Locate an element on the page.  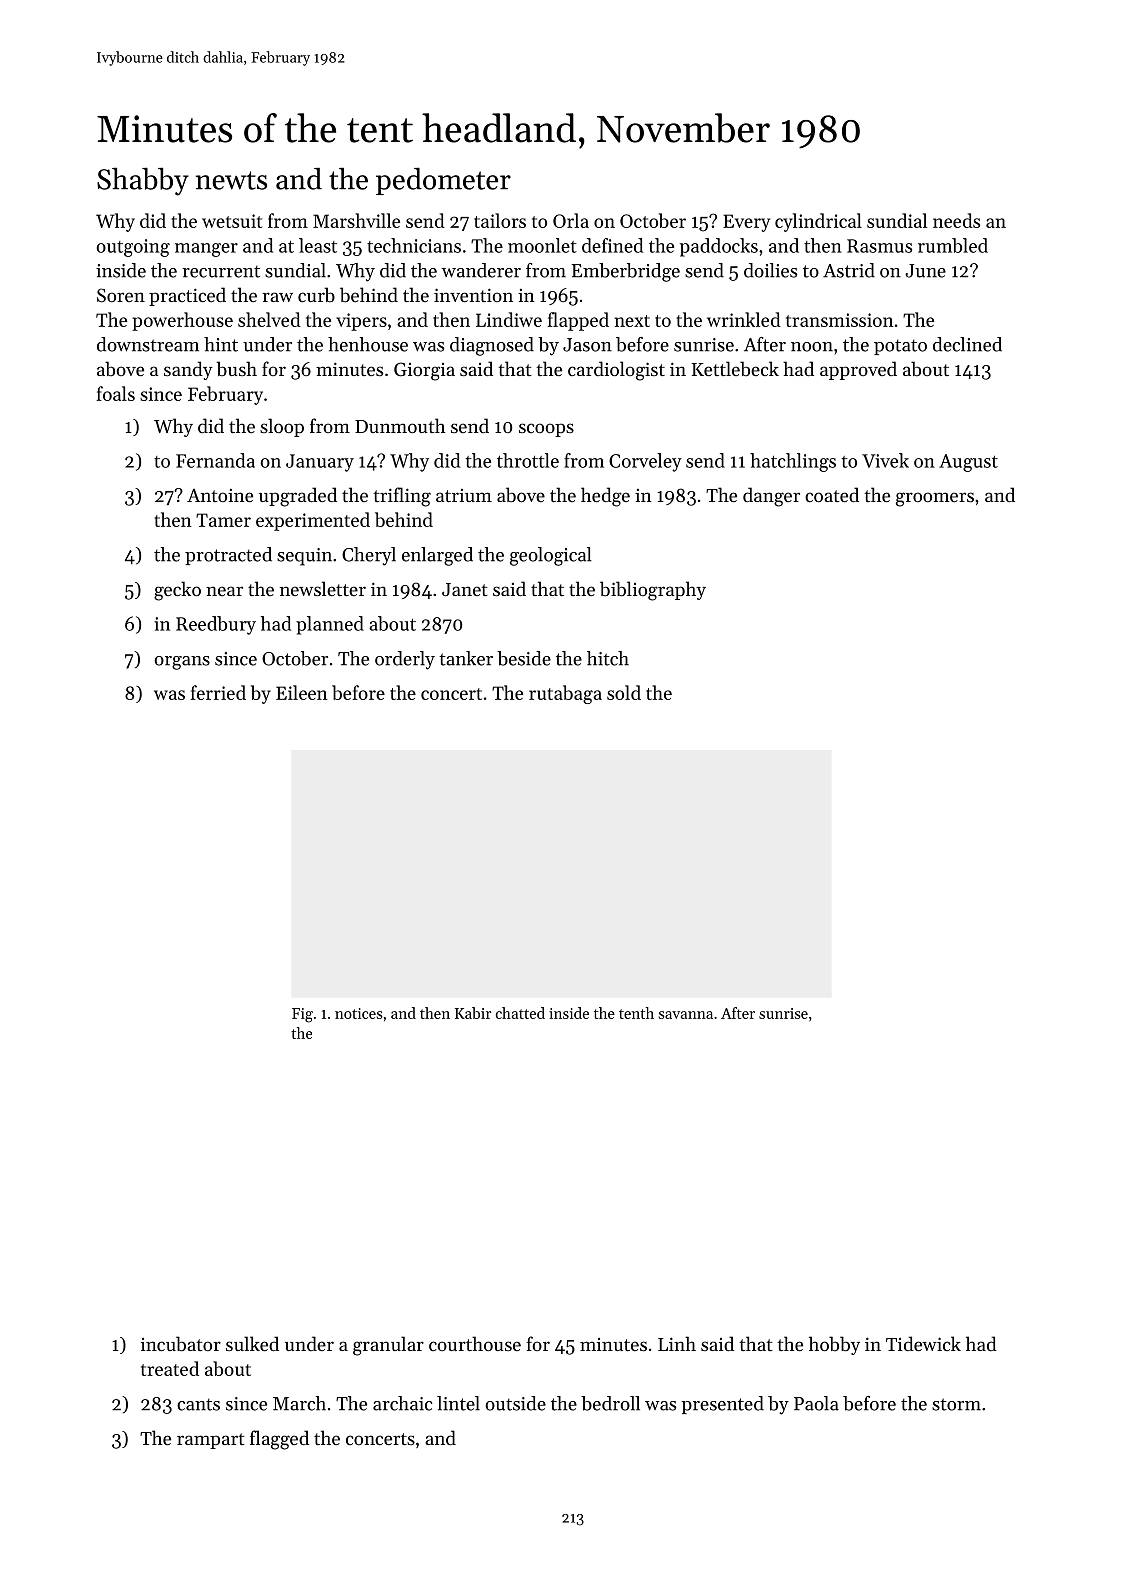
needs is located at coordinates (956, 220).
